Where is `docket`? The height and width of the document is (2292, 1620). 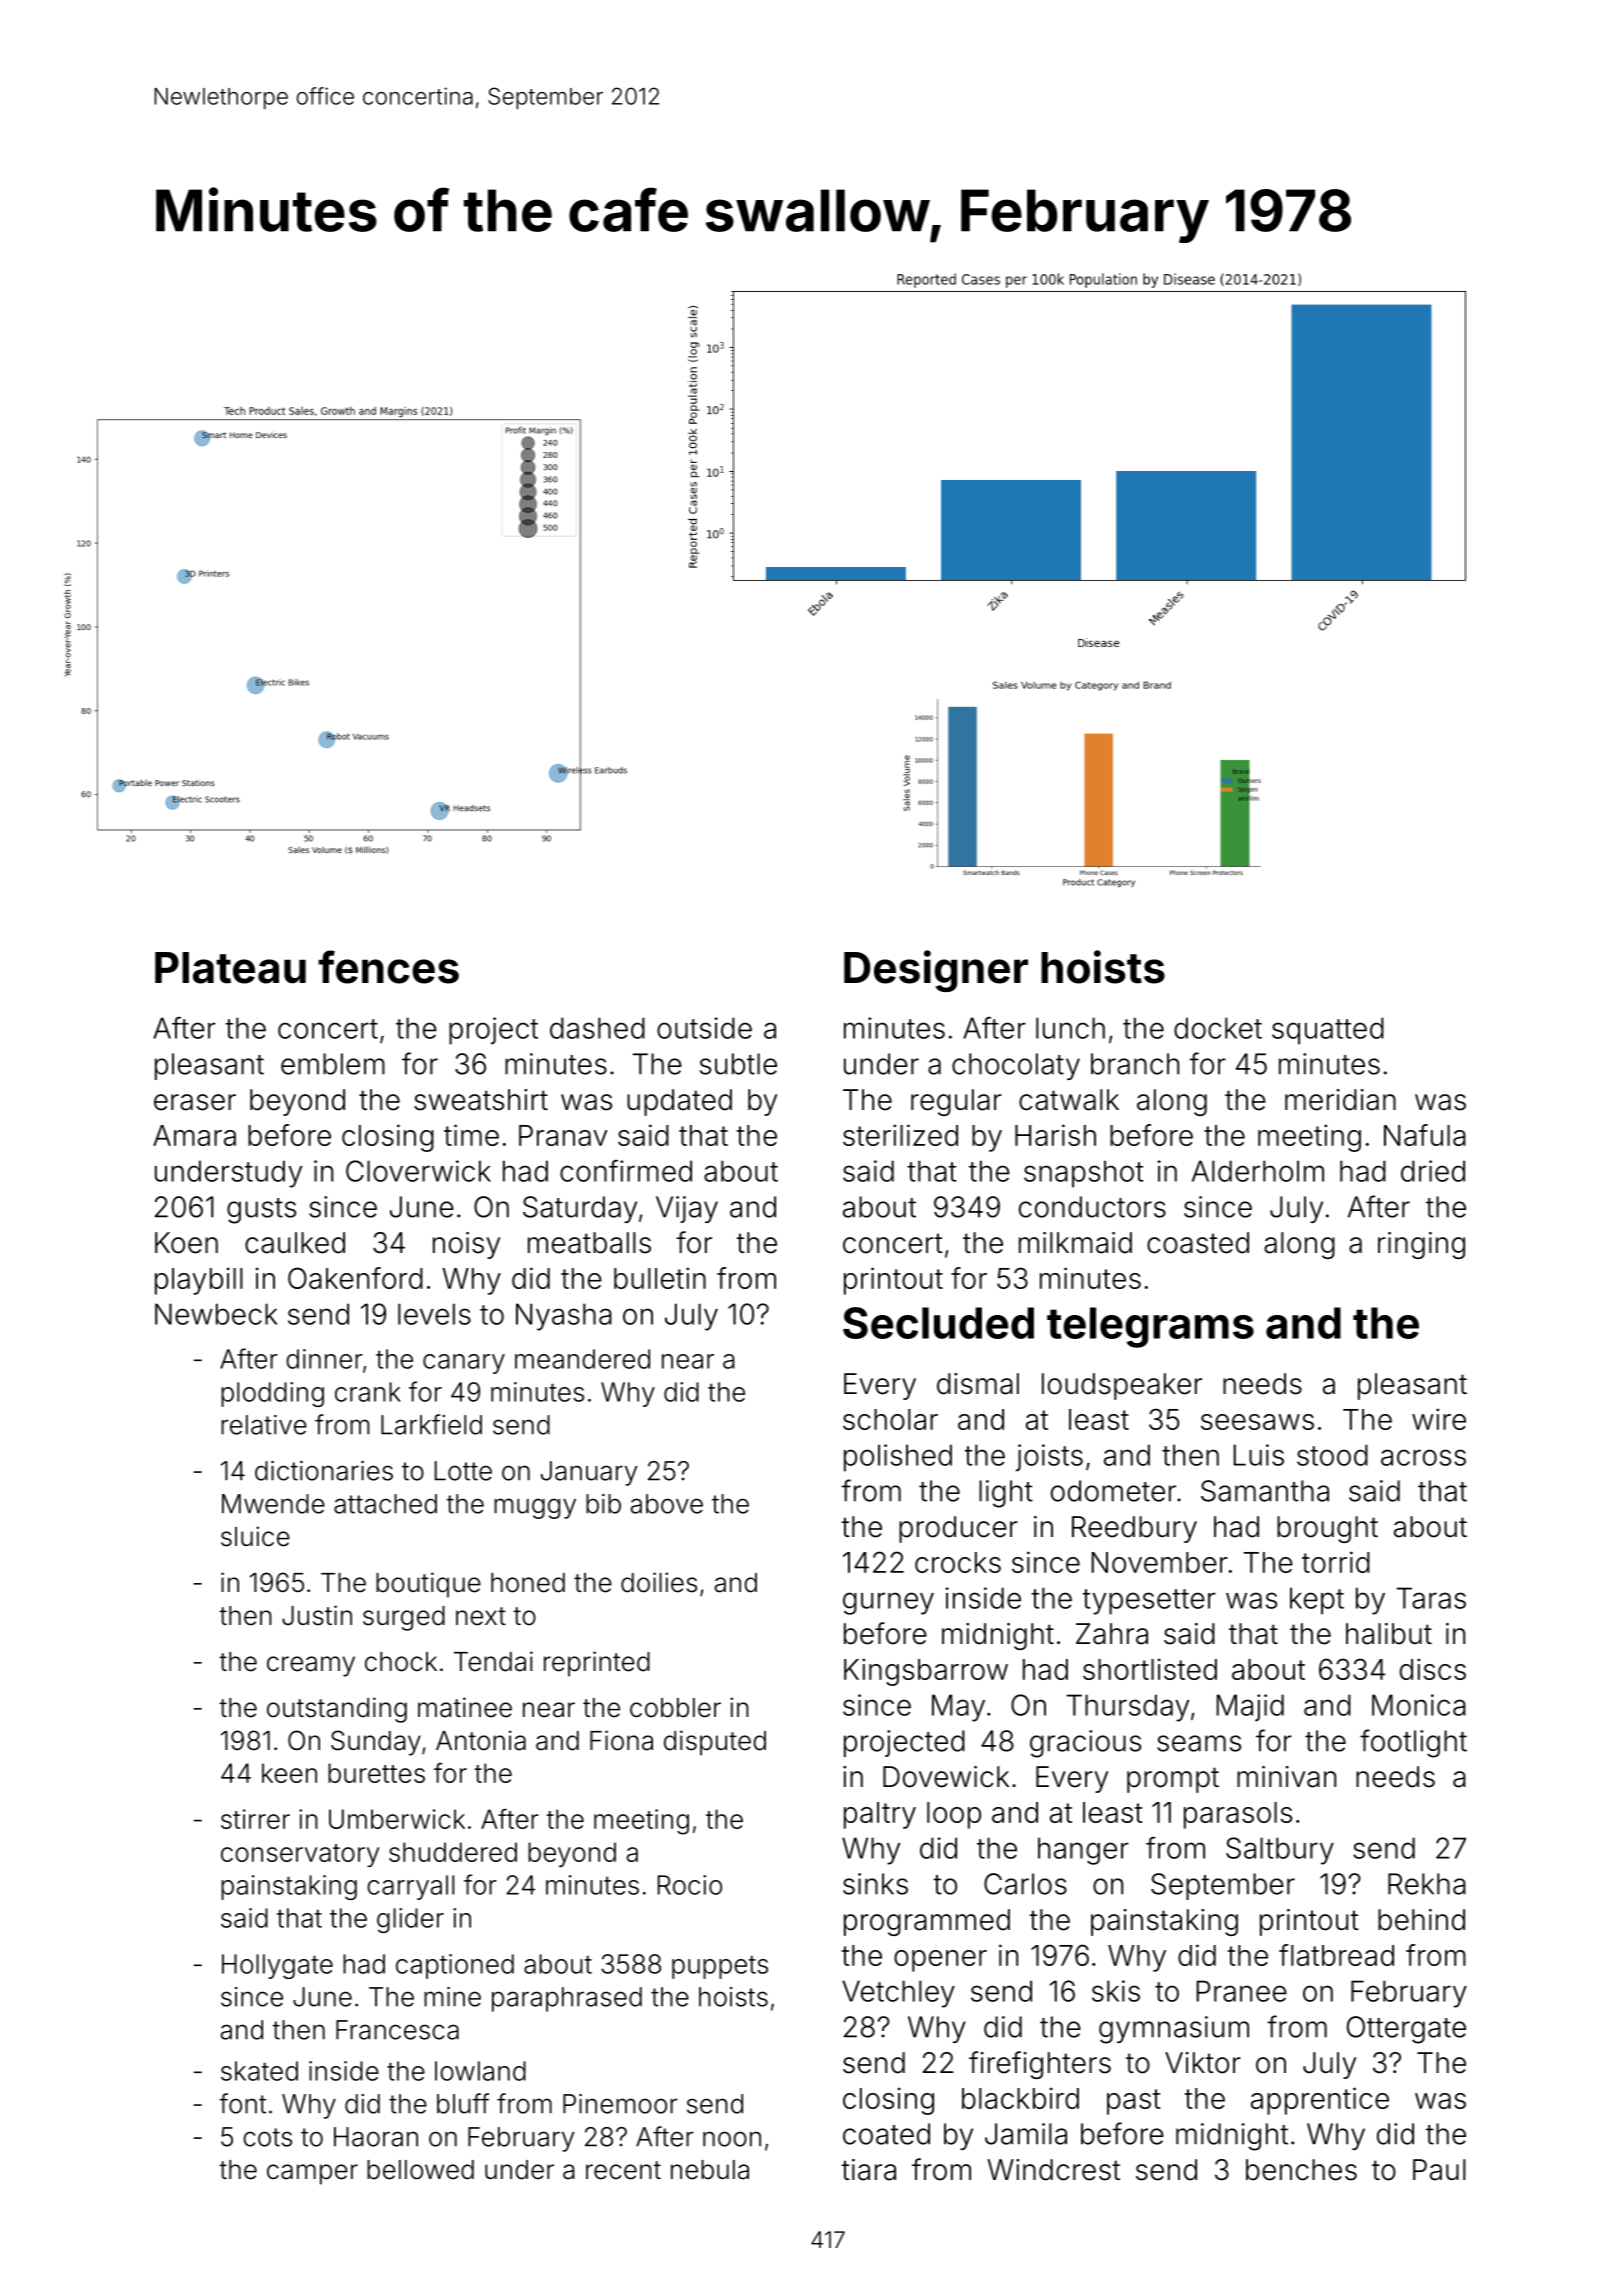
docket is located at coordinates (1218, 1028).
